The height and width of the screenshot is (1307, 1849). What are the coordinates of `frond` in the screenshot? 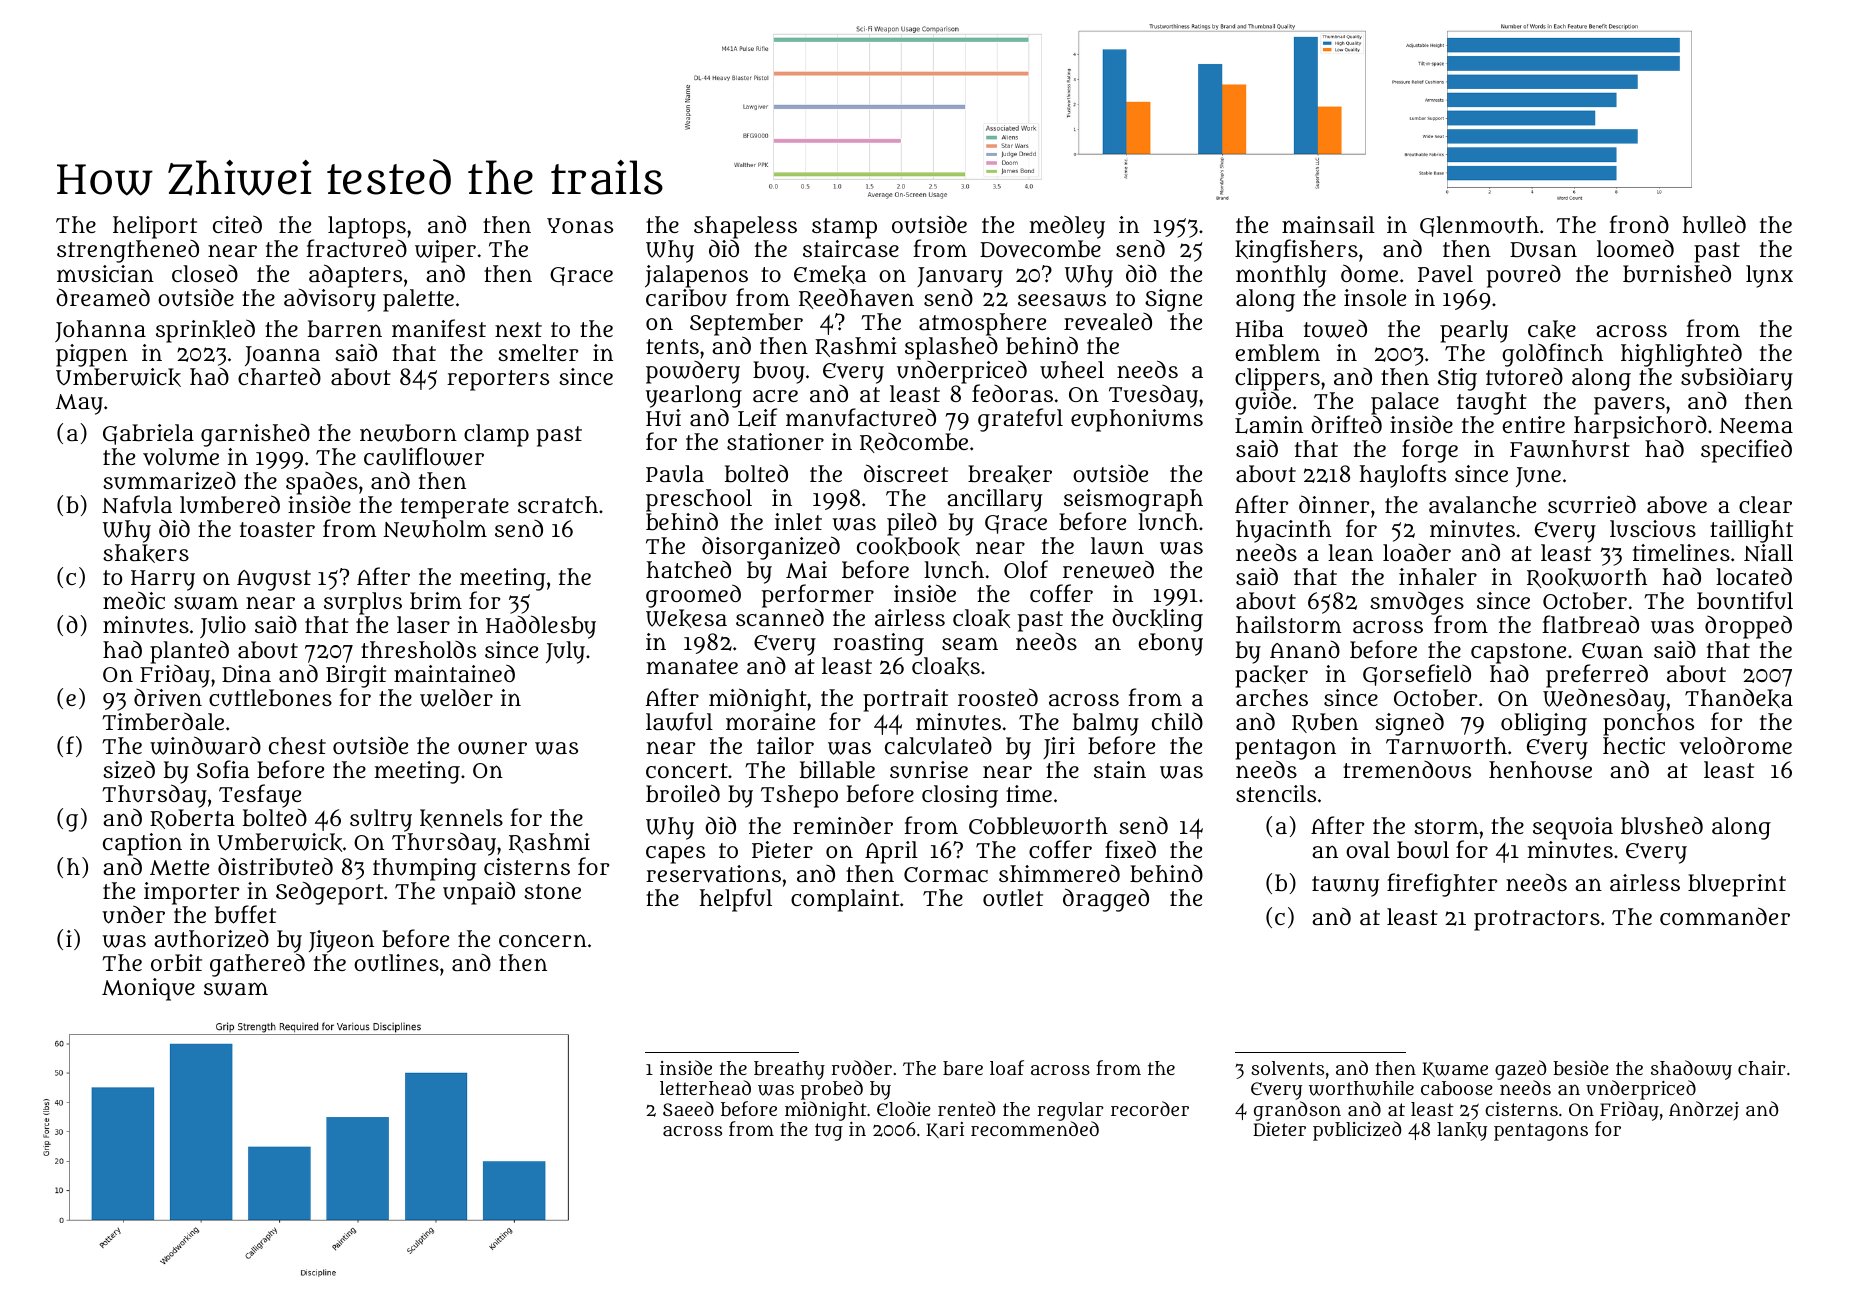 It's located at (1639, 224).
